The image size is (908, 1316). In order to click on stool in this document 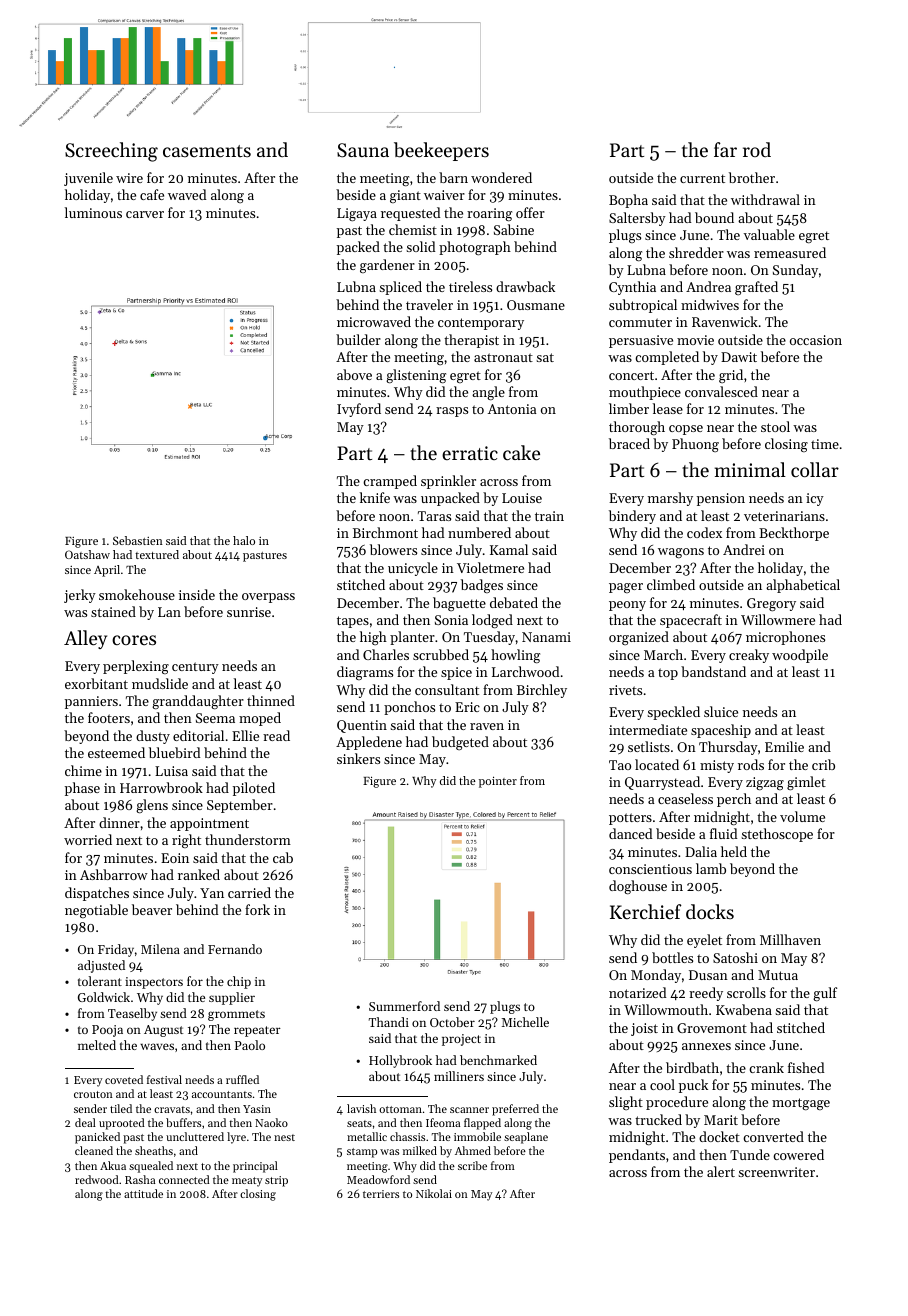, I will do `click(775, 426)`.
